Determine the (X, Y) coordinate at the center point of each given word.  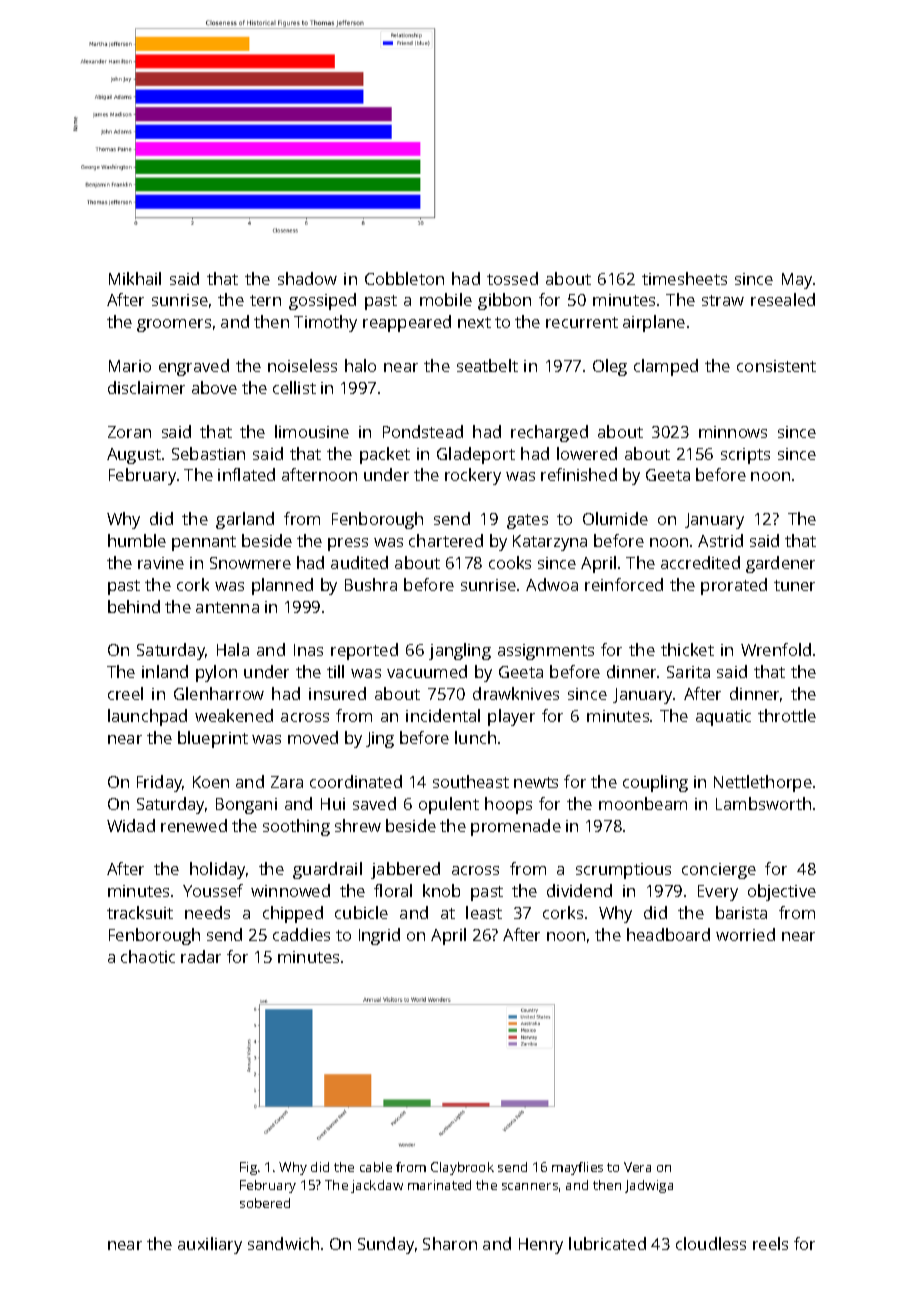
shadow (307, 278)
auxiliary (210, 1245)
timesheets (684, 278)
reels (770, 1243)
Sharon (450, 1243)
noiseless (302, 365)
